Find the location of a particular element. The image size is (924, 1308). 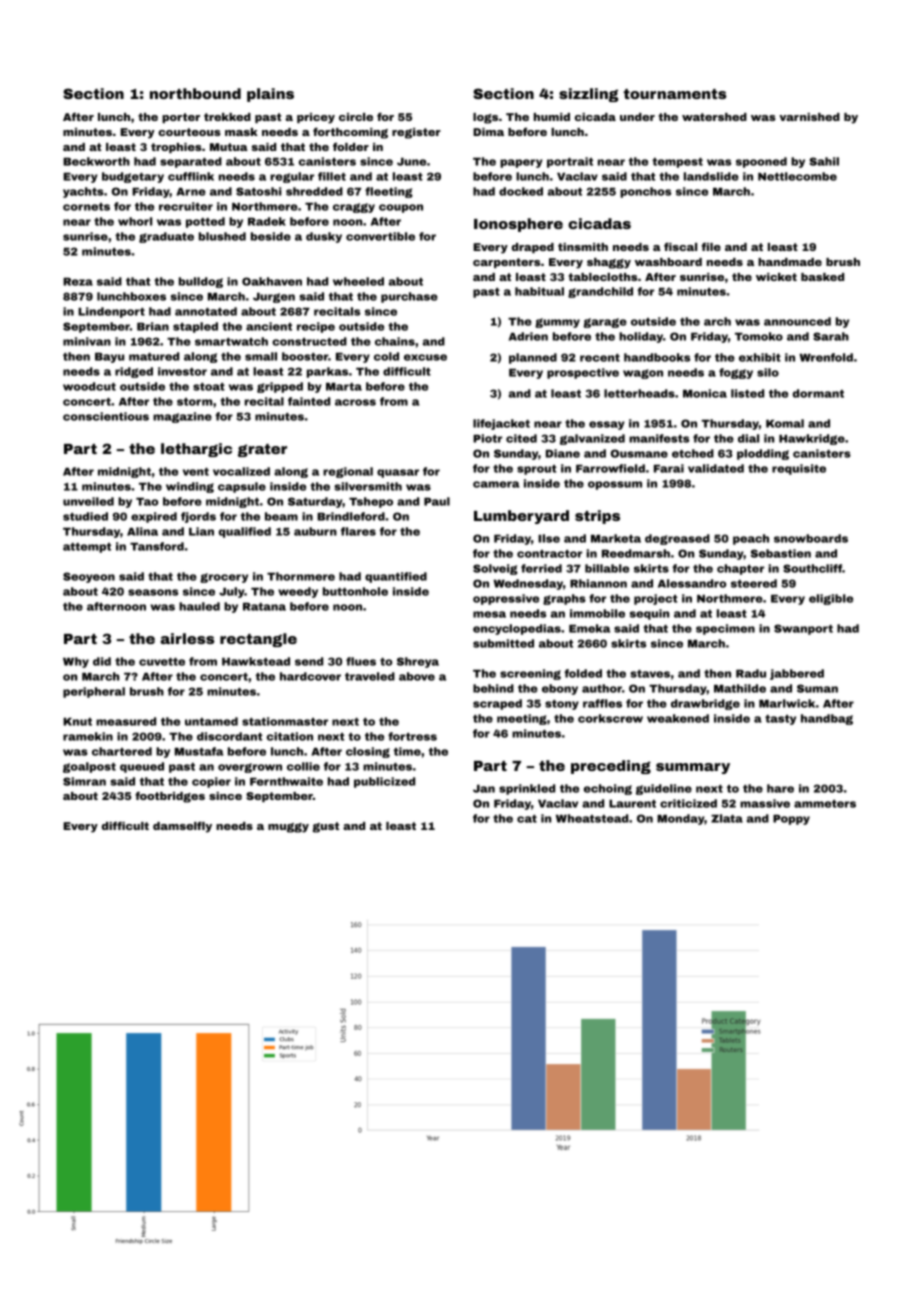

preceding is located at coordinates (611, 767).
